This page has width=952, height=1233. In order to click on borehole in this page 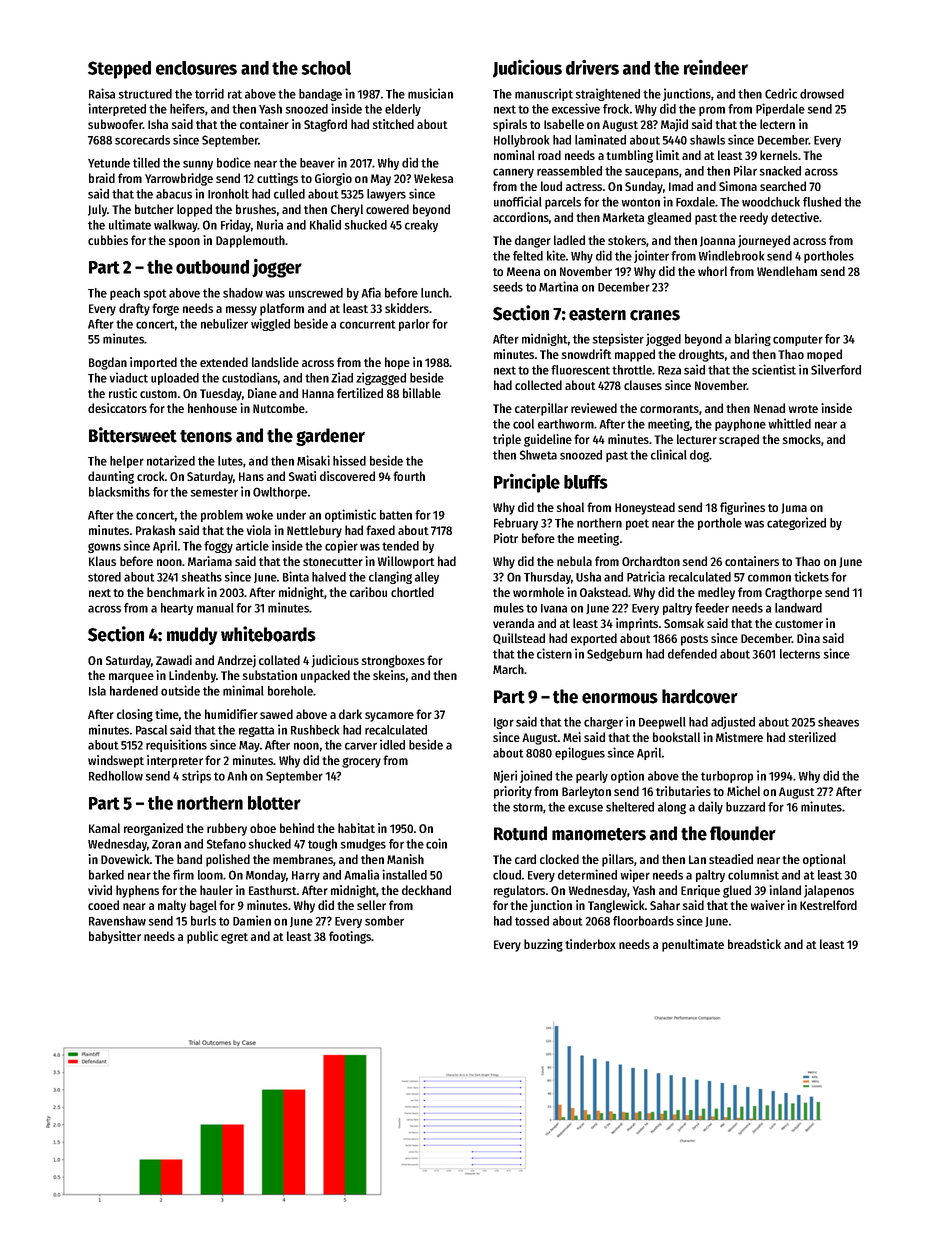, I will do `click(290, 691)`.
